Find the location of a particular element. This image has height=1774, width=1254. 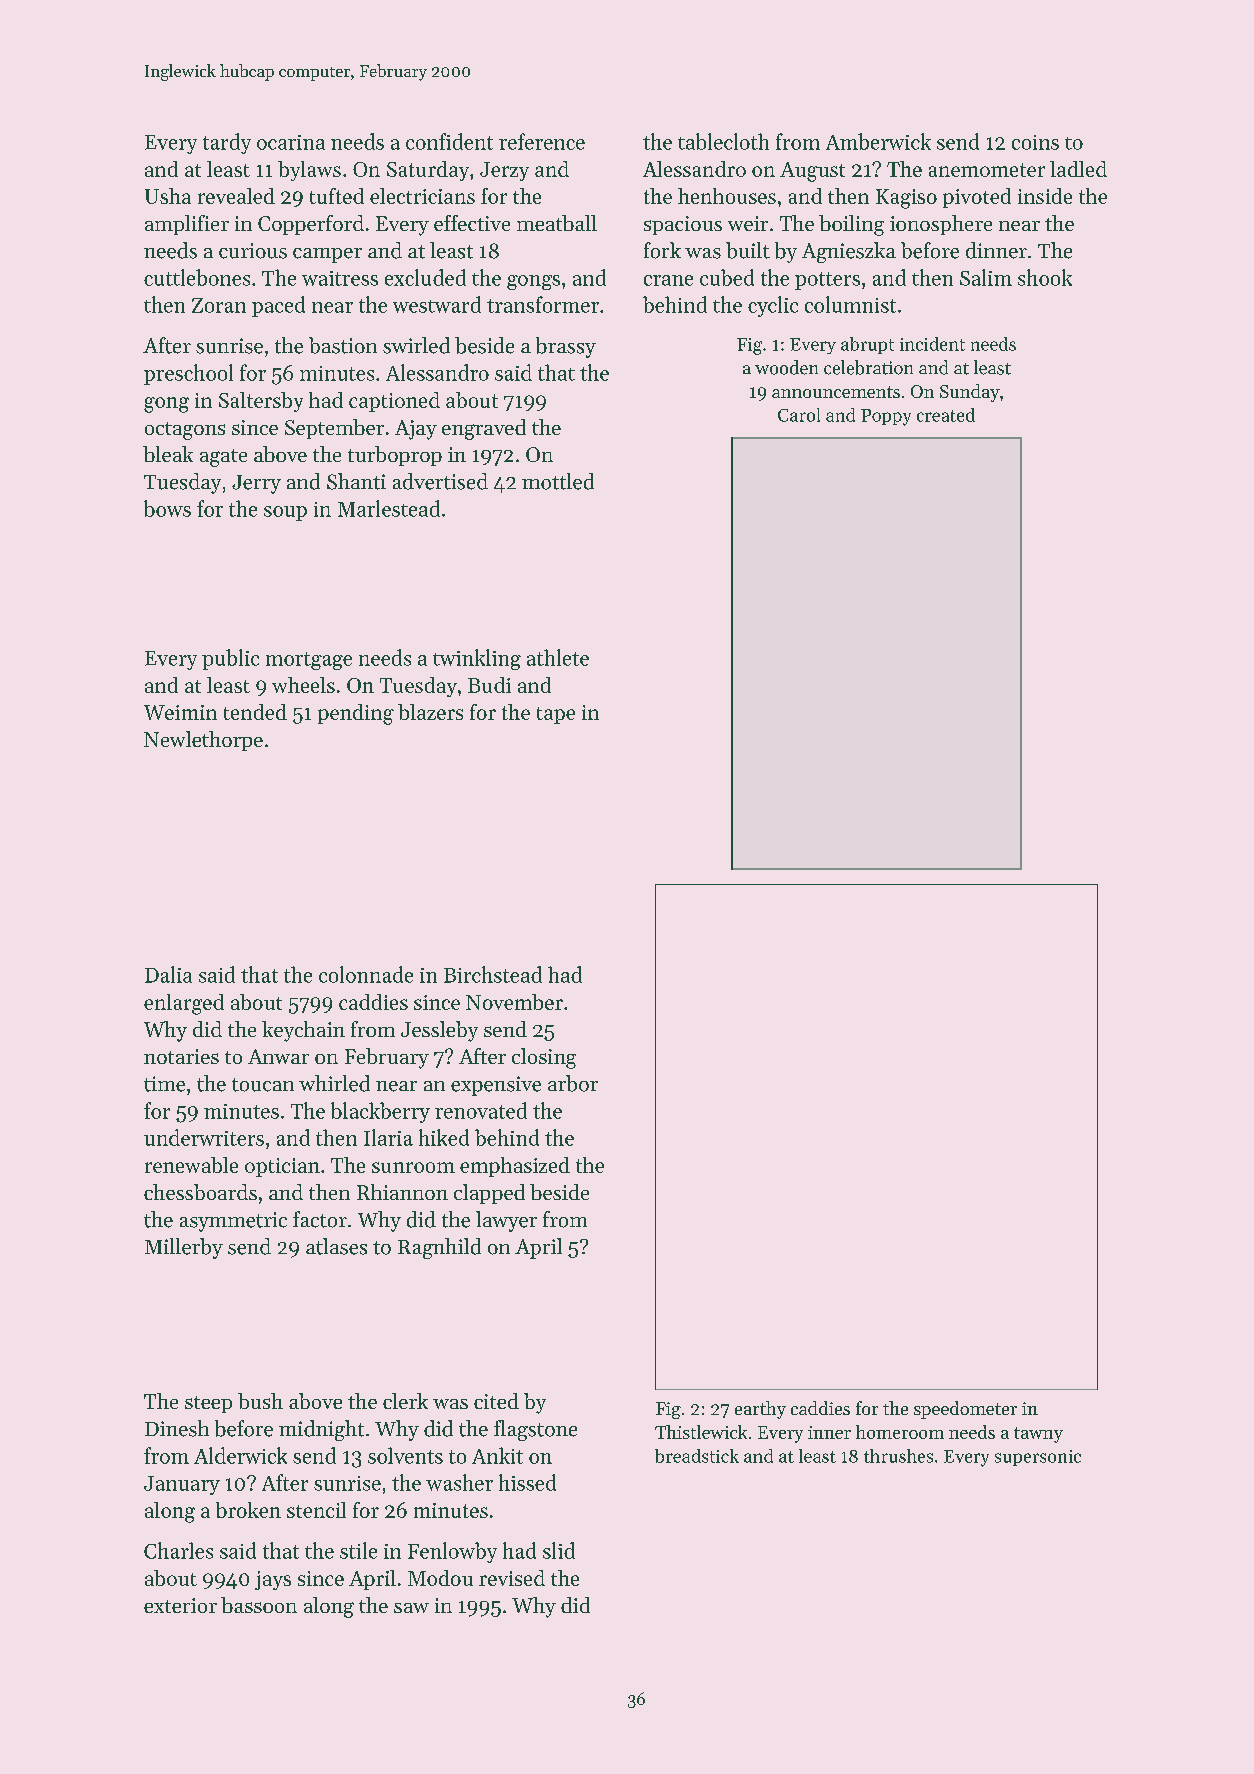

colonnade is located at coordinates (366, 974).
